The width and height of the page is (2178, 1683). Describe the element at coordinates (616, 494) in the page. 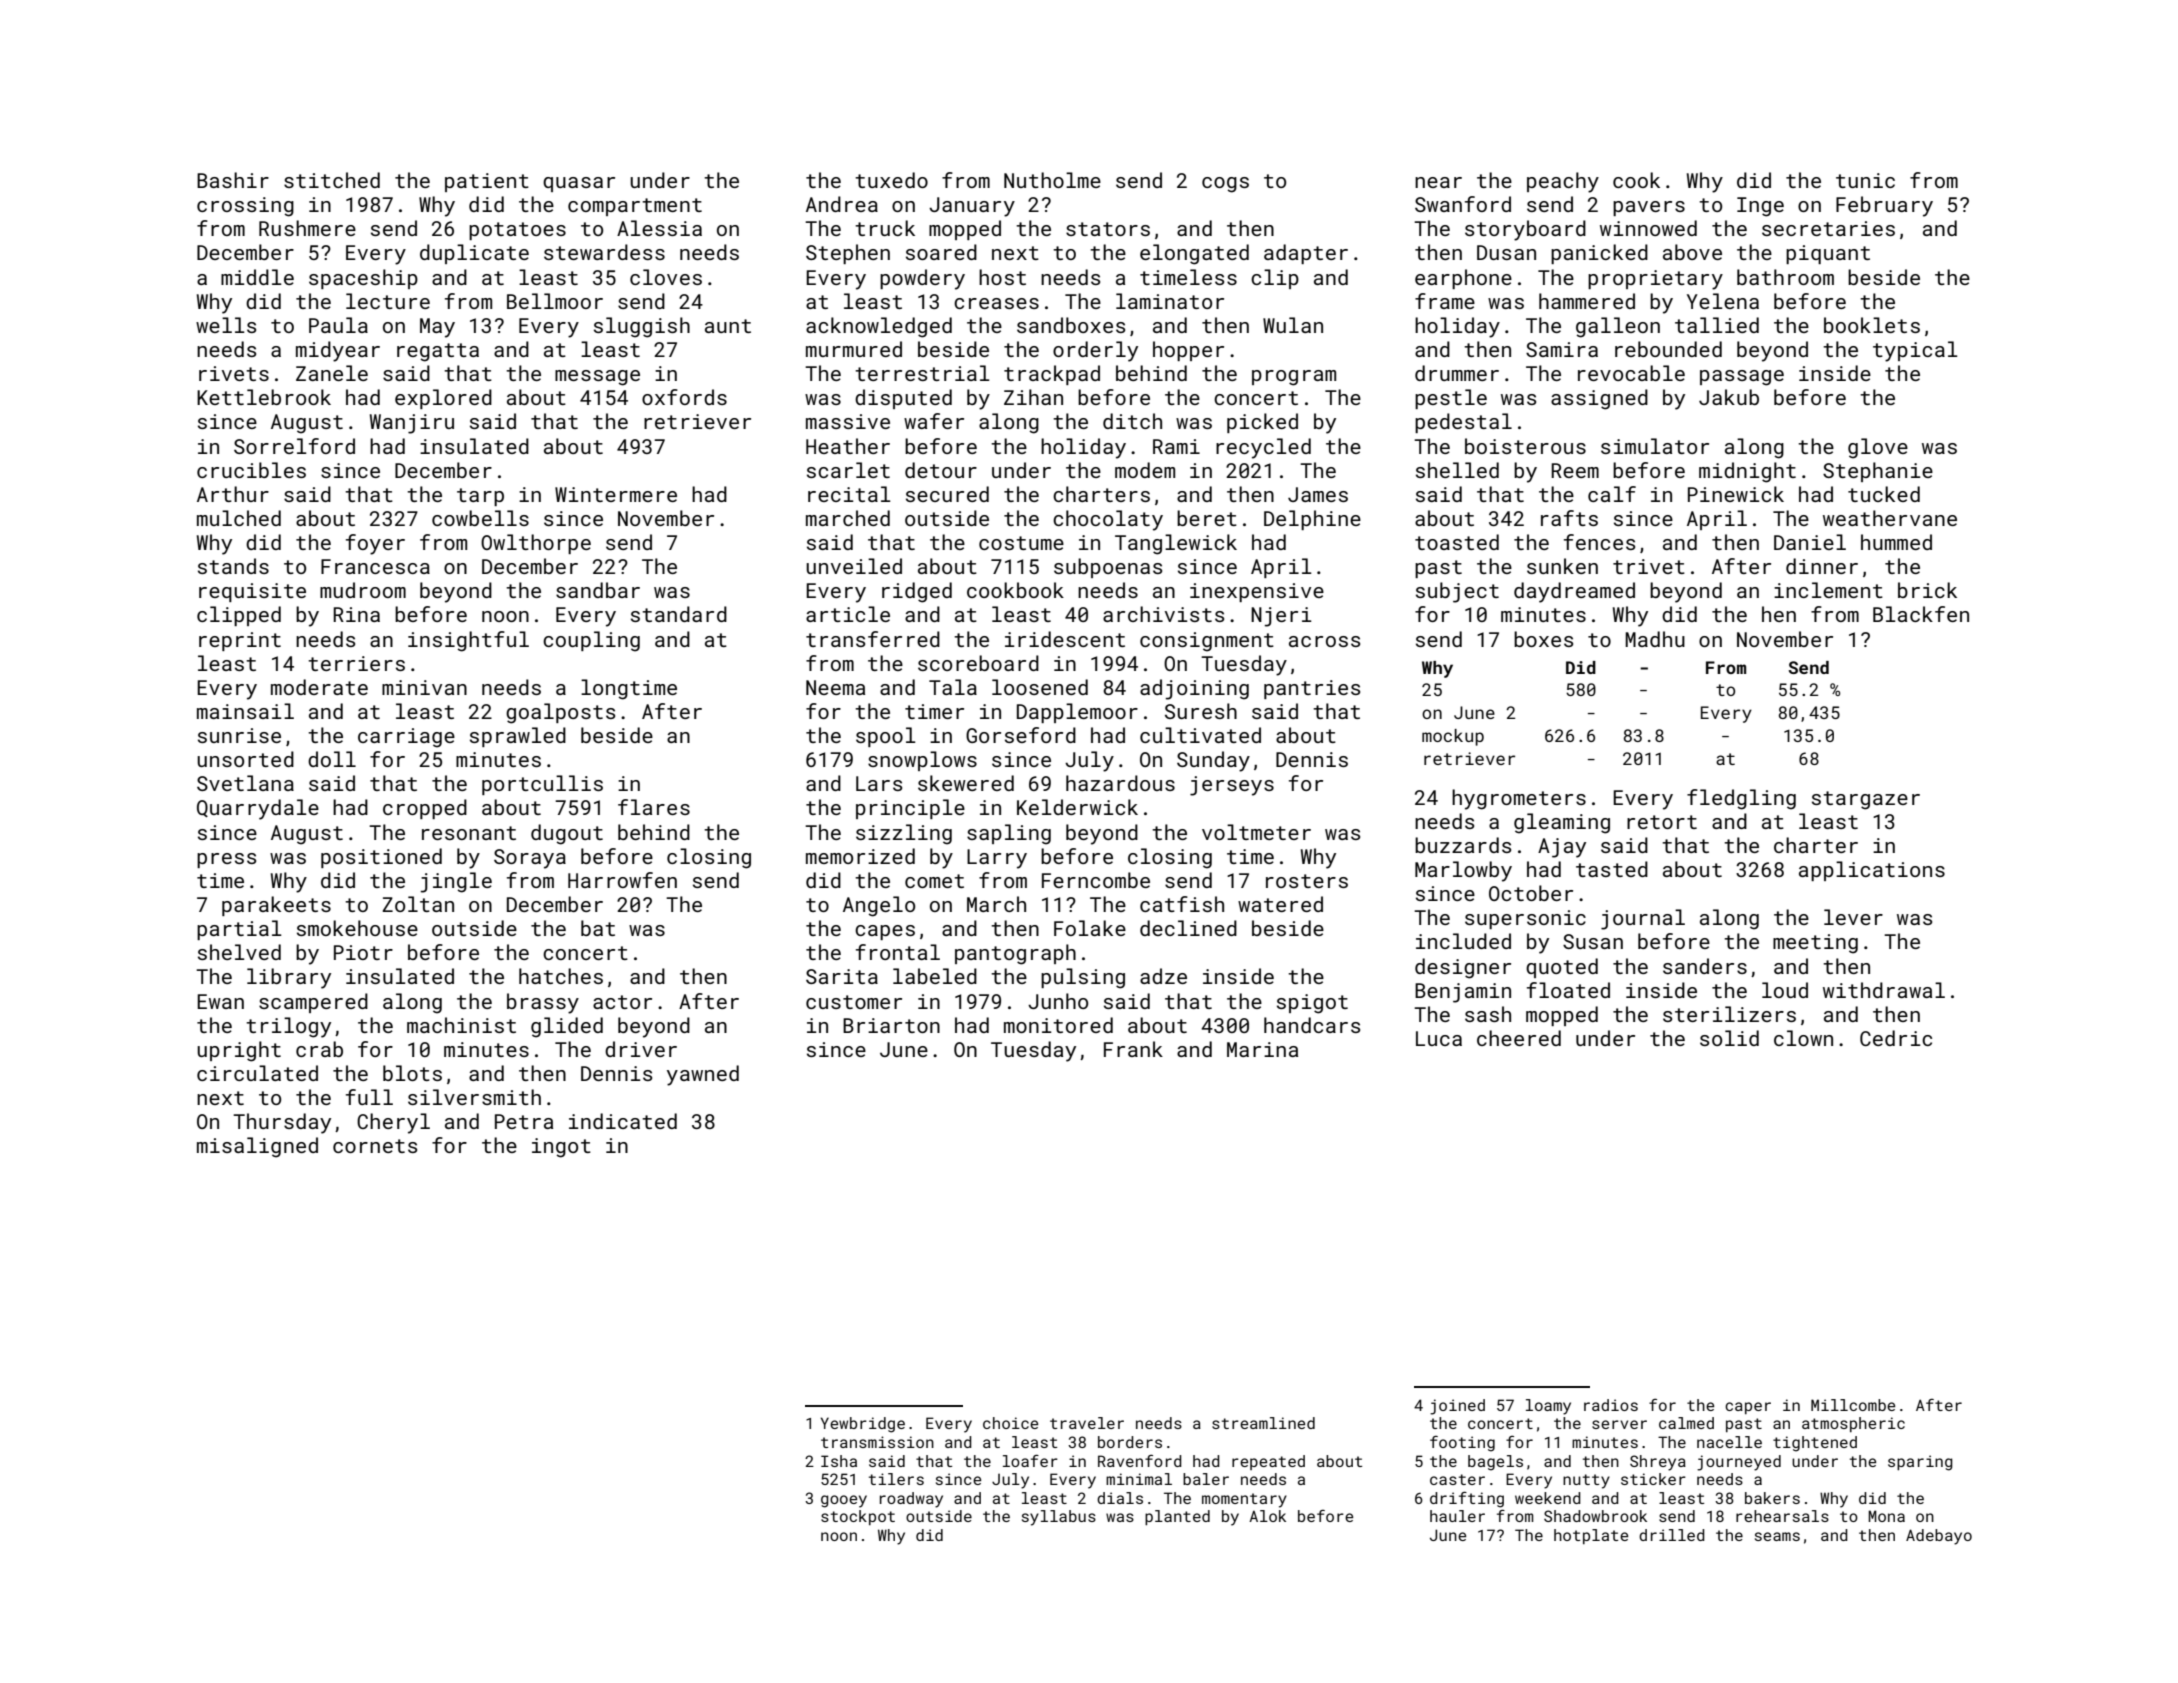

I see `Wintermere` at that location.
